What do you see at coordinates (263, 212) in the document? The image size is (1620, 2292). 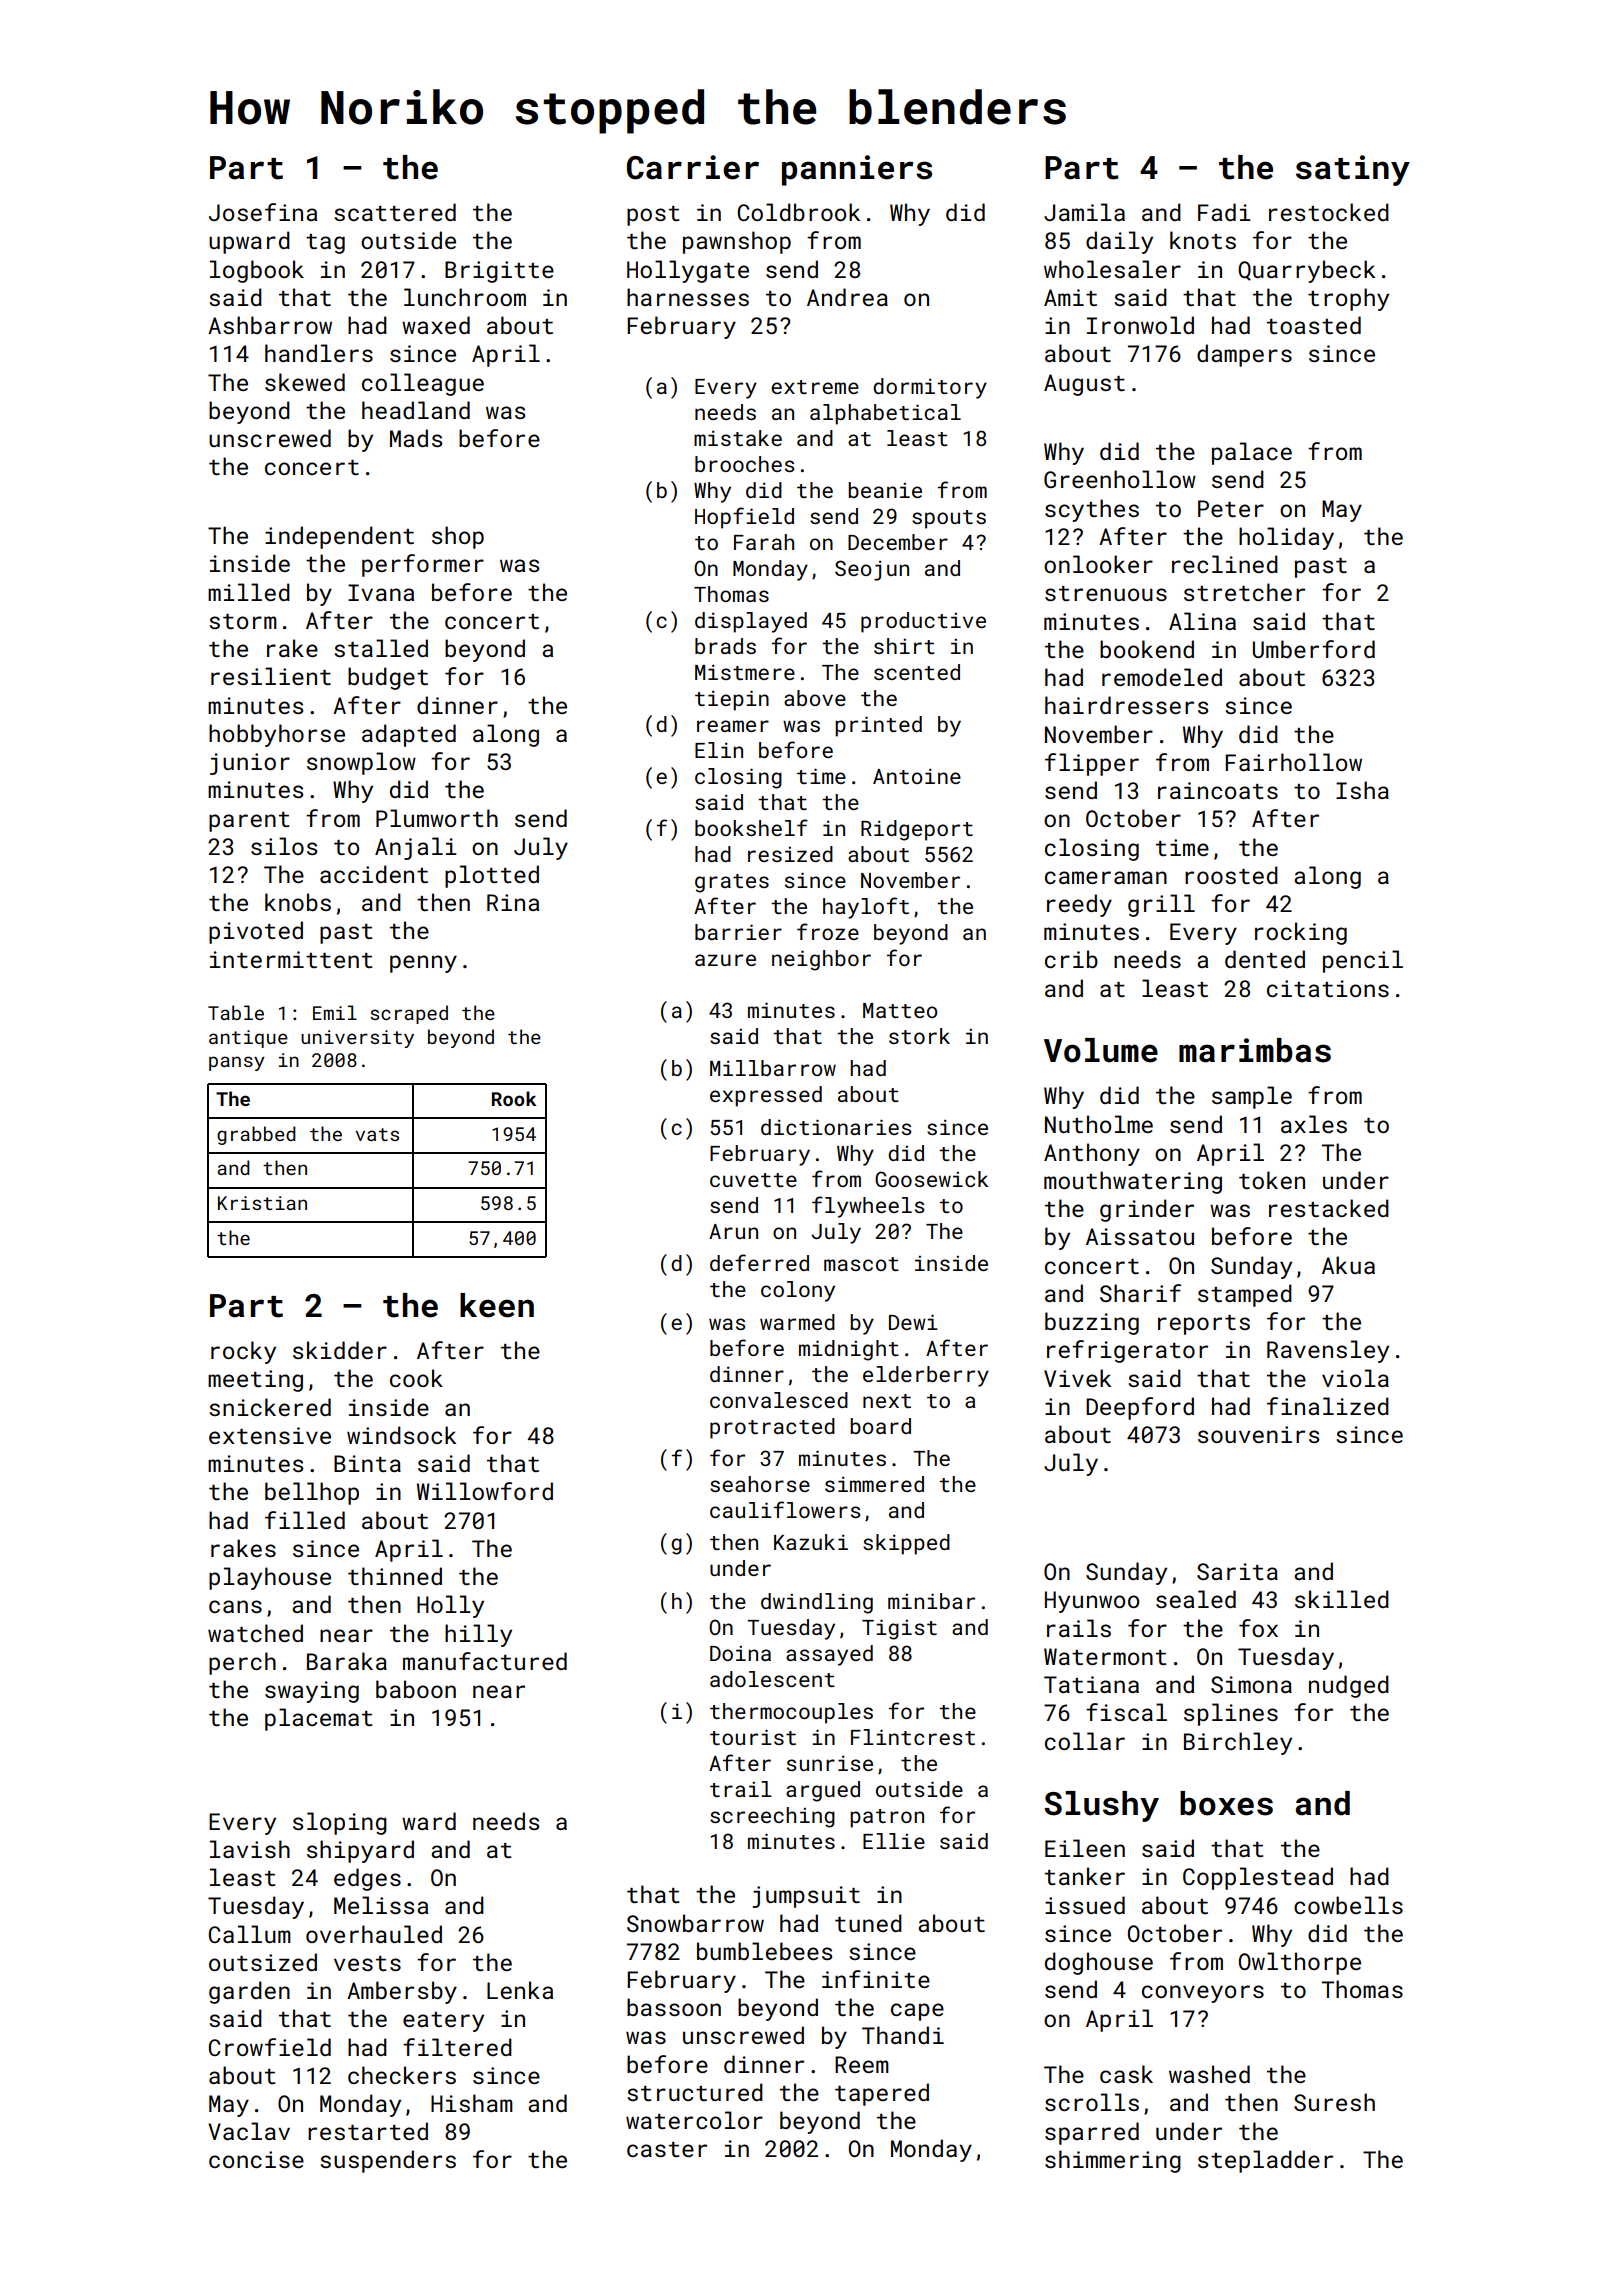 I see `Josefina` at bounding box center [263, 212].
